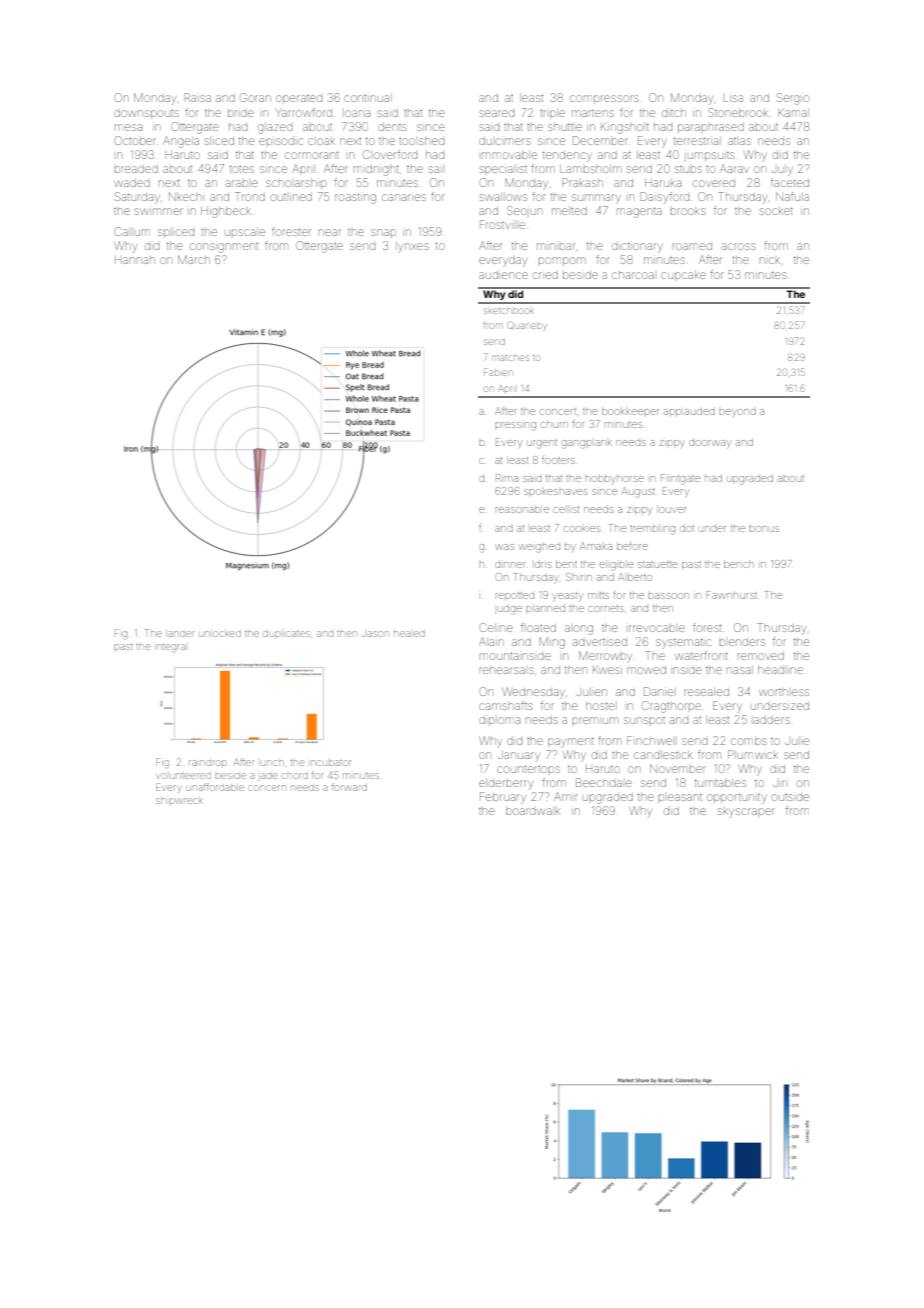  Describe the element at coordinates (689, 412) in the document. I see `applauded` at that location.
